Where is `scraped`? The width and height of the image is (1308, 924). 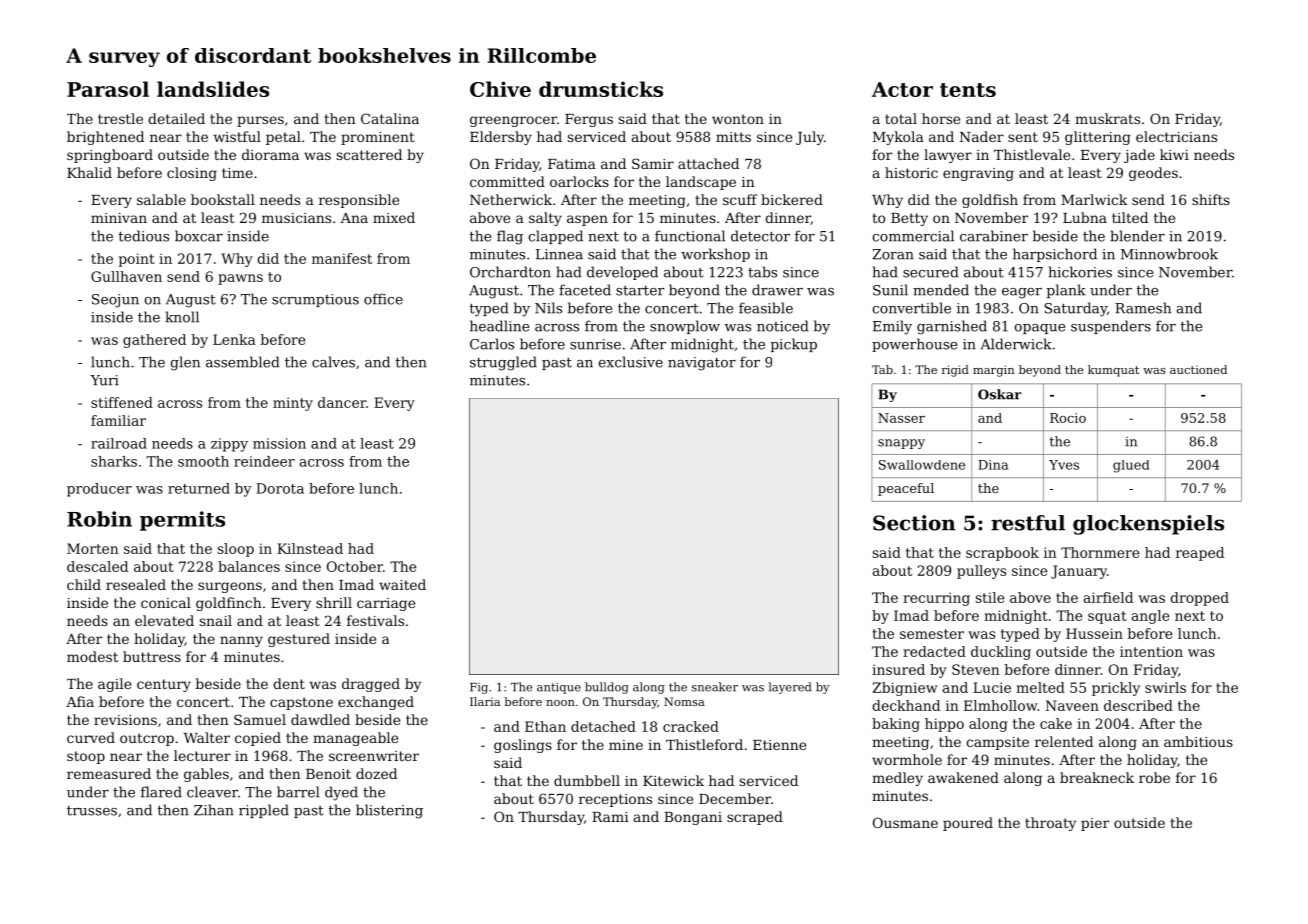
scraped is located at coordinates (755, 818).
